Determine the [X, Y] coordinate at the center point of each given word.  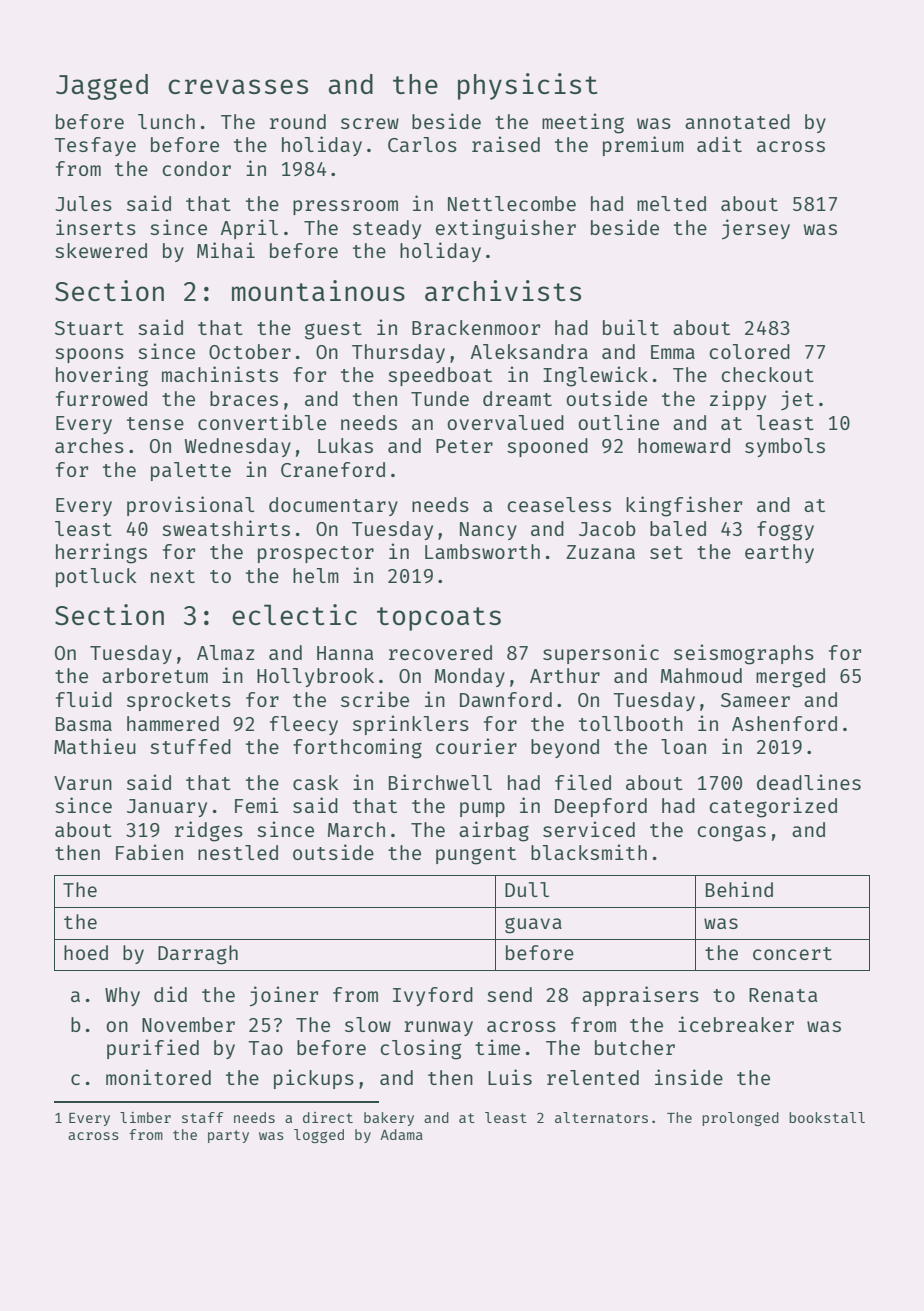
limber [145, 1117]
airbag [494, 831]
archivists [503, 290]
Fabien [149, 852]
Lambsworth [482, 551]
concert [792, 953]
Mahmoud [701, 675]
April [249, 229]
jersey [756, 229]
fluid [84, 699]
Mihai [226, 250]
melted [671, 203]
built [631, 327]
